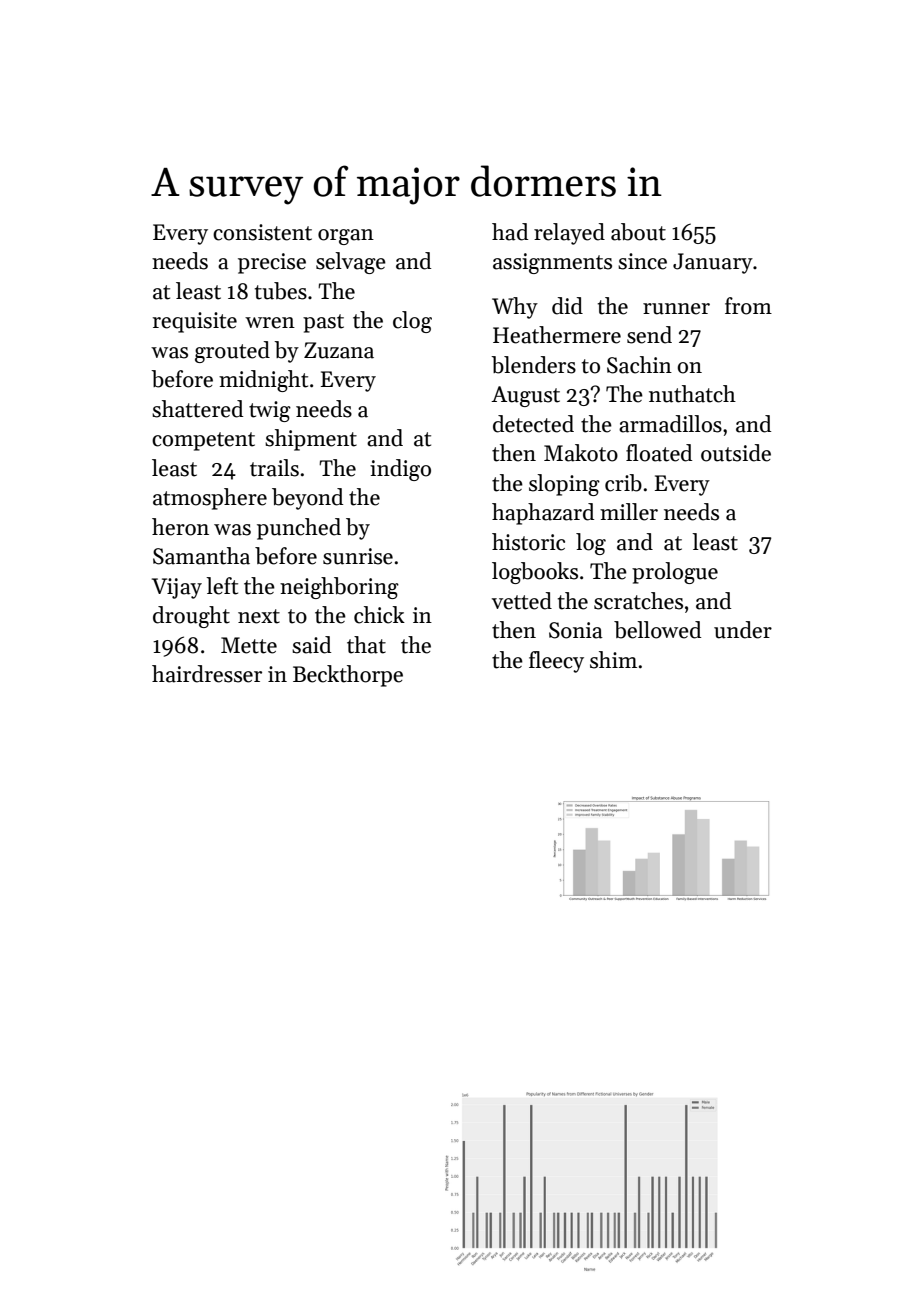  Describe the element at coordinates (642, 261) in the screenshot. I see `since` at that location.
